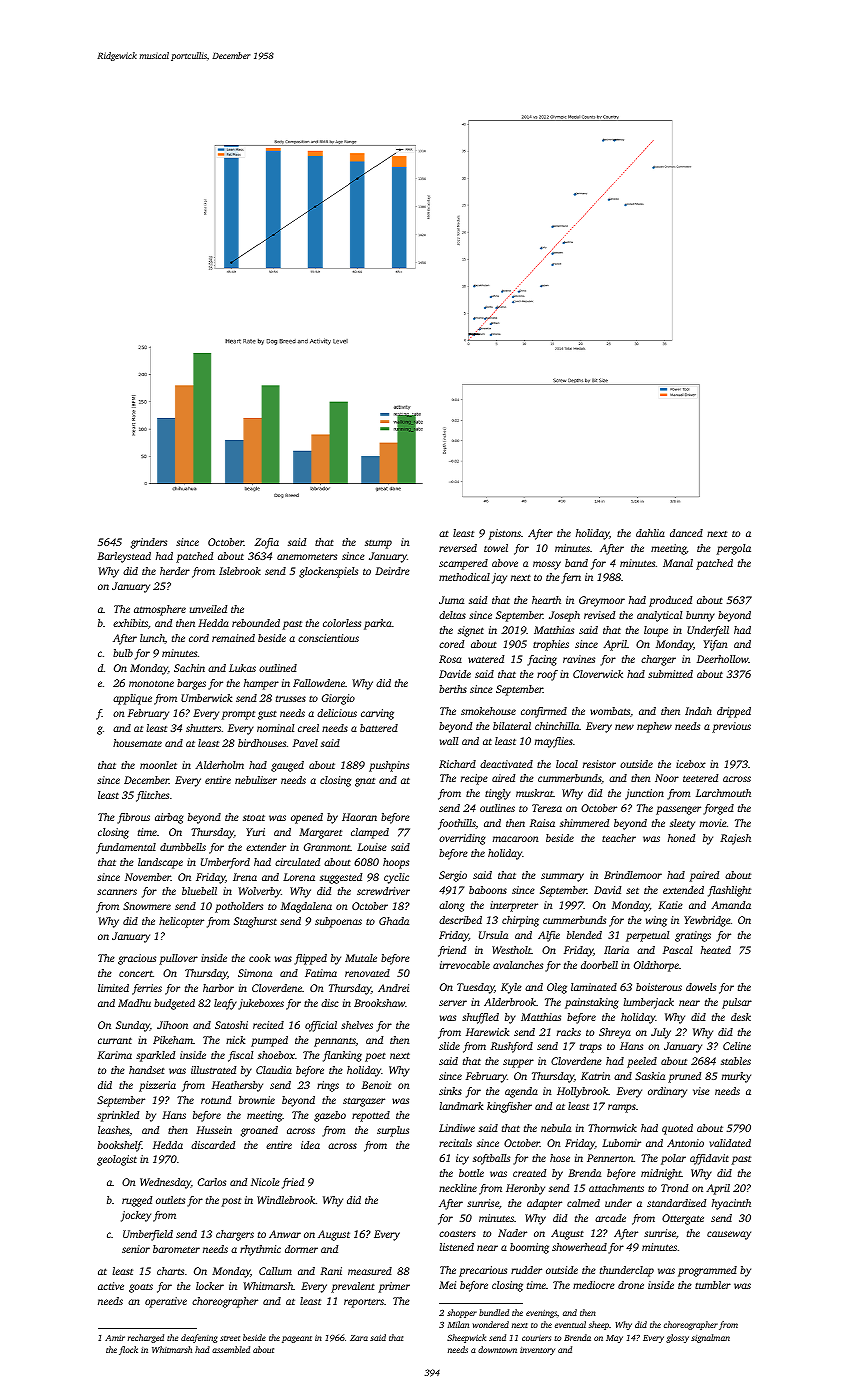 Image resolution: width=849 pixels, height=1400 pixels. Describe the element at coordinates (497, 1349) in the screenshot. I see `downtown` at that location.
